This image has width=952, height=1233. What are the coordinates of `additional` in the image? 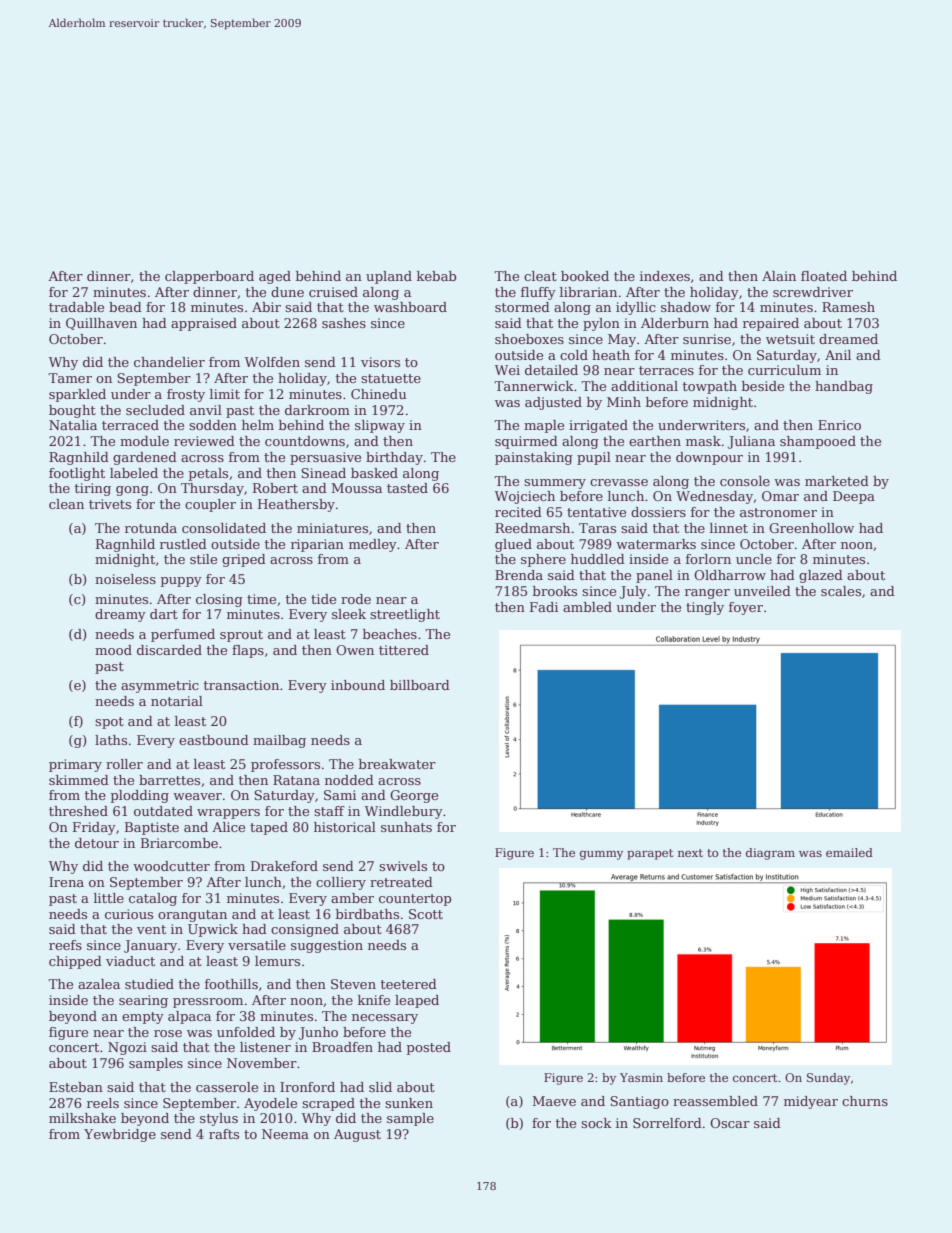 It's located at (644, 386).
